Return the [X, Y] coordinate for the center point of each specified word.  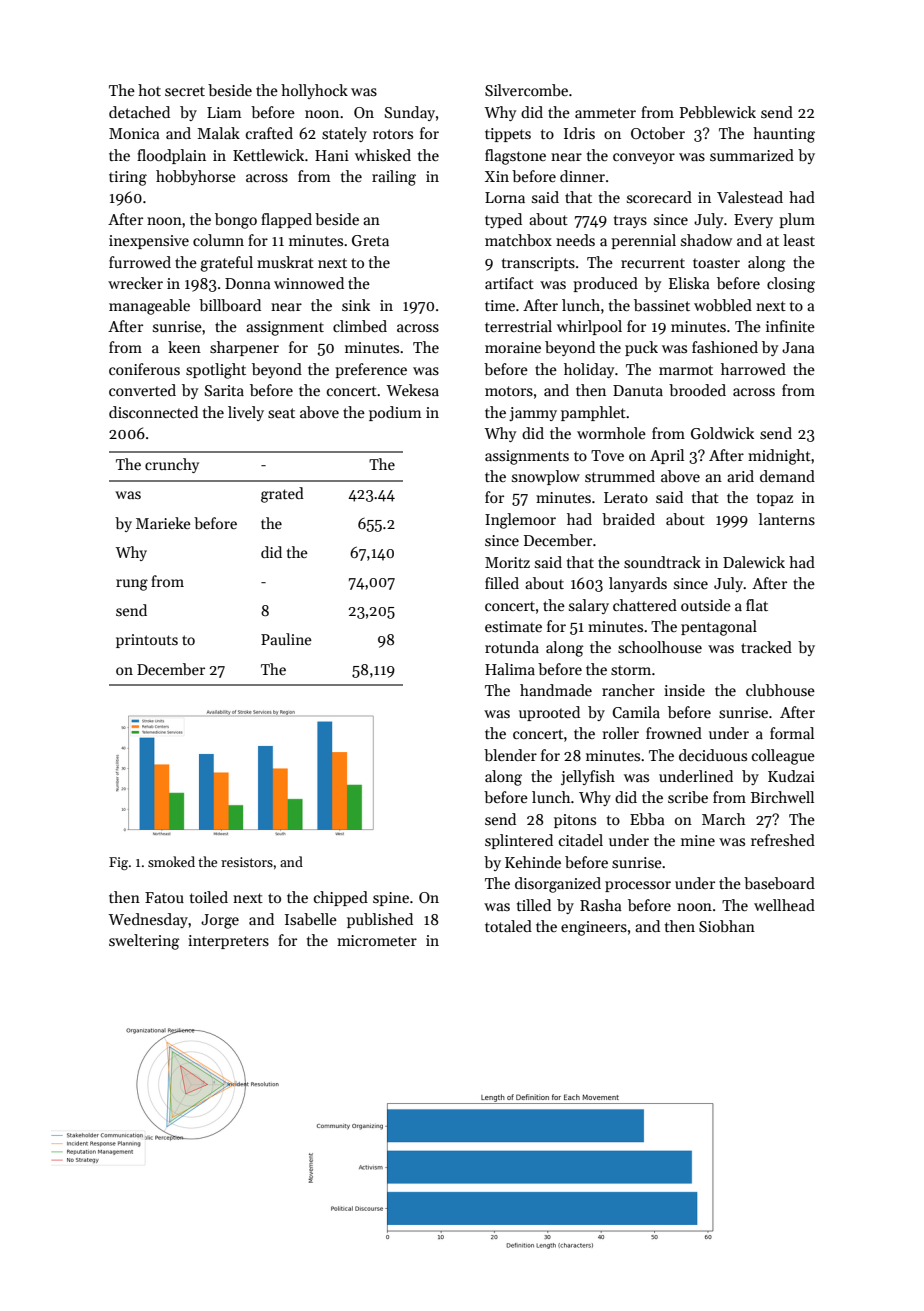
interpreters [228, 942]
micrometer [377, 940]
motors [509, 391]
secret [185, 91]
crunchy [172, 465]
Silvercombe [526, 90]
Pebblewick [718, 112]
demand [787, 476]
